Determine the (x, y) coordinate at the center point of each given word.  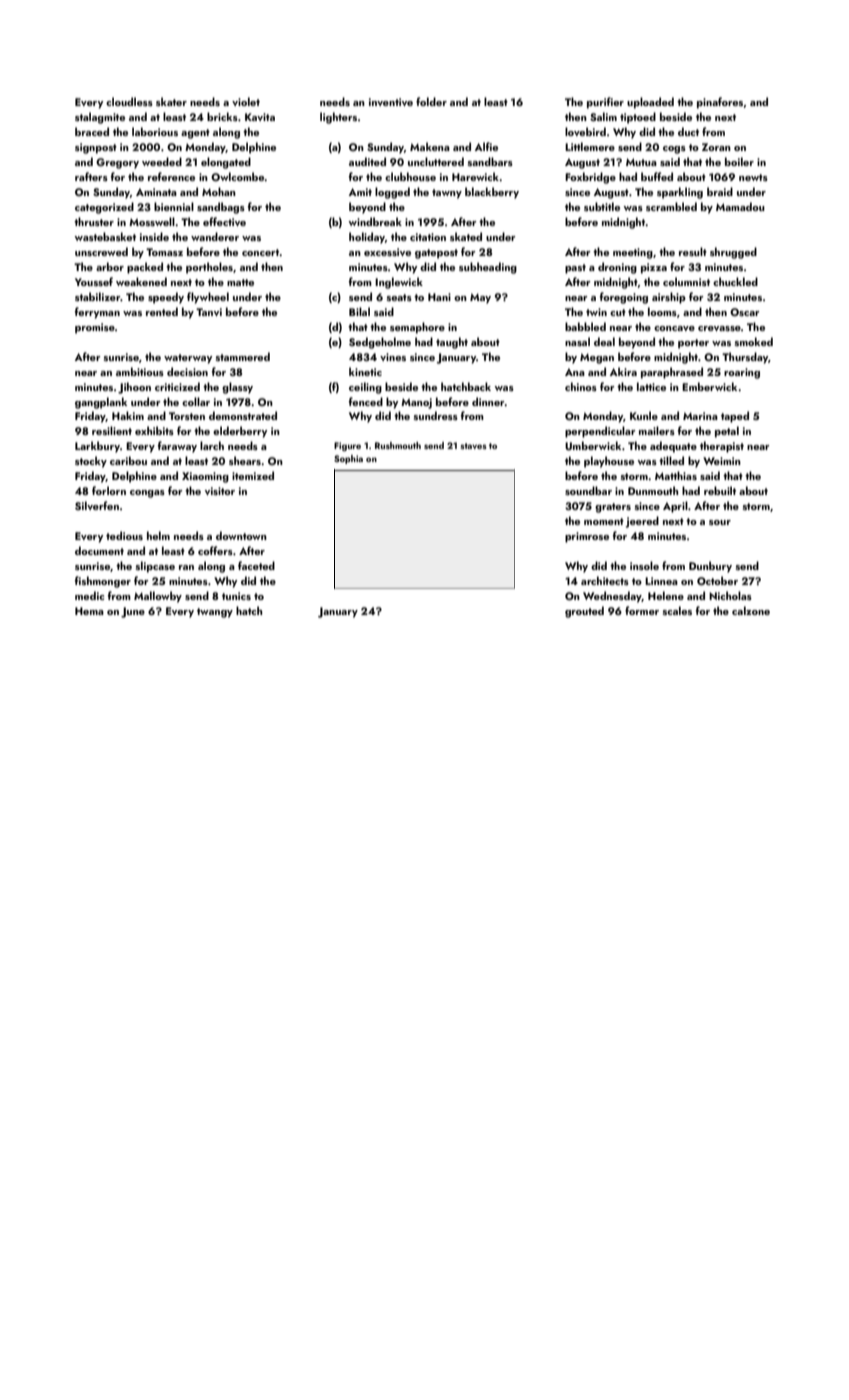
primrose (587, 537)
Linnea (661, 581)
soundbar (588, 490)
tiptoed (638, 118)
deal (604, 341)
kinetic (365, 371)
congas (147, 494)
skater (171, 101)
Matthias (676, 475)
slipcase (155, 567)
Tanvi (209, 312)
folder (431, 101)
